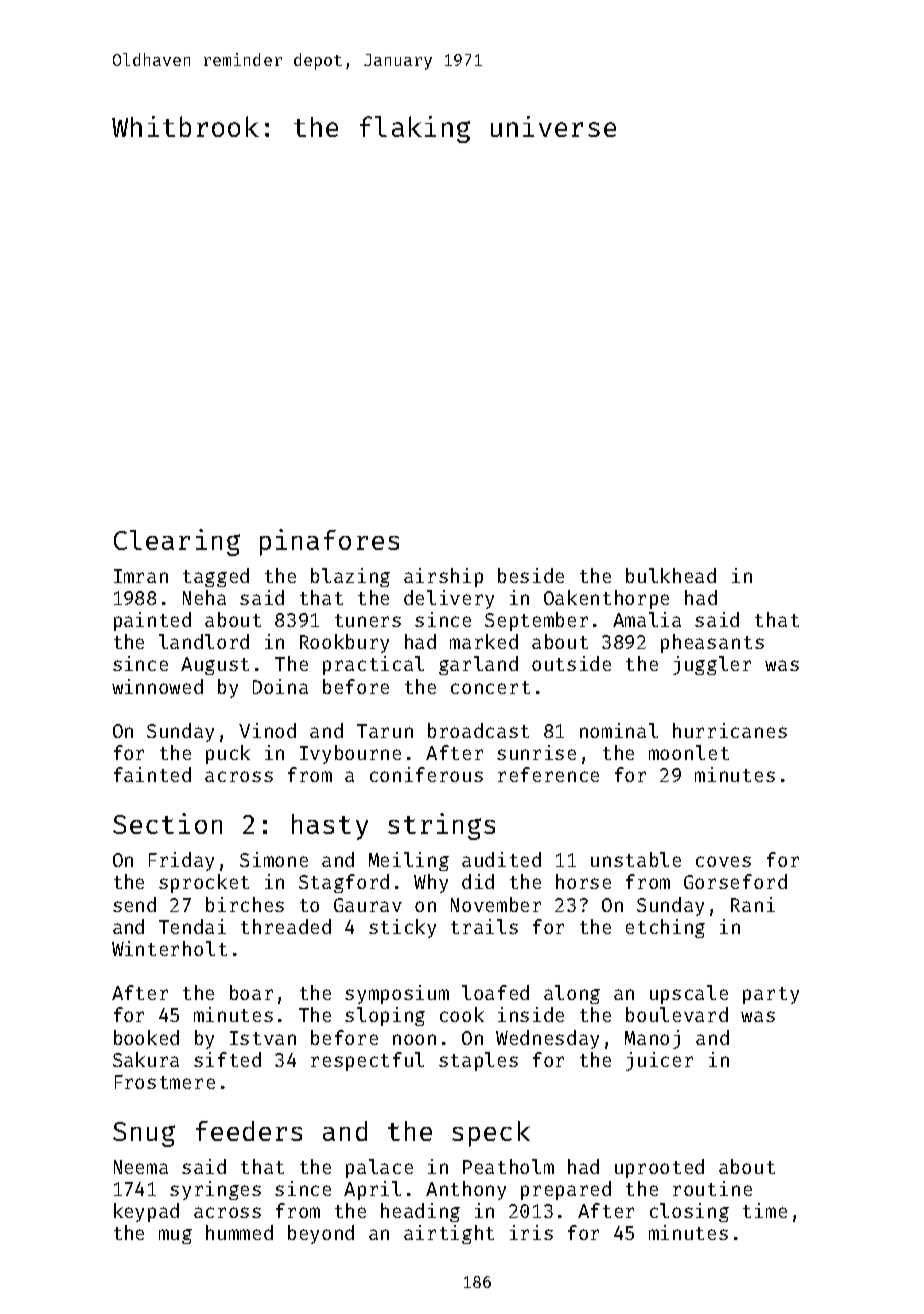  Describe the element at coordinates (723, 861) in the page. I see `coves` at that location.
